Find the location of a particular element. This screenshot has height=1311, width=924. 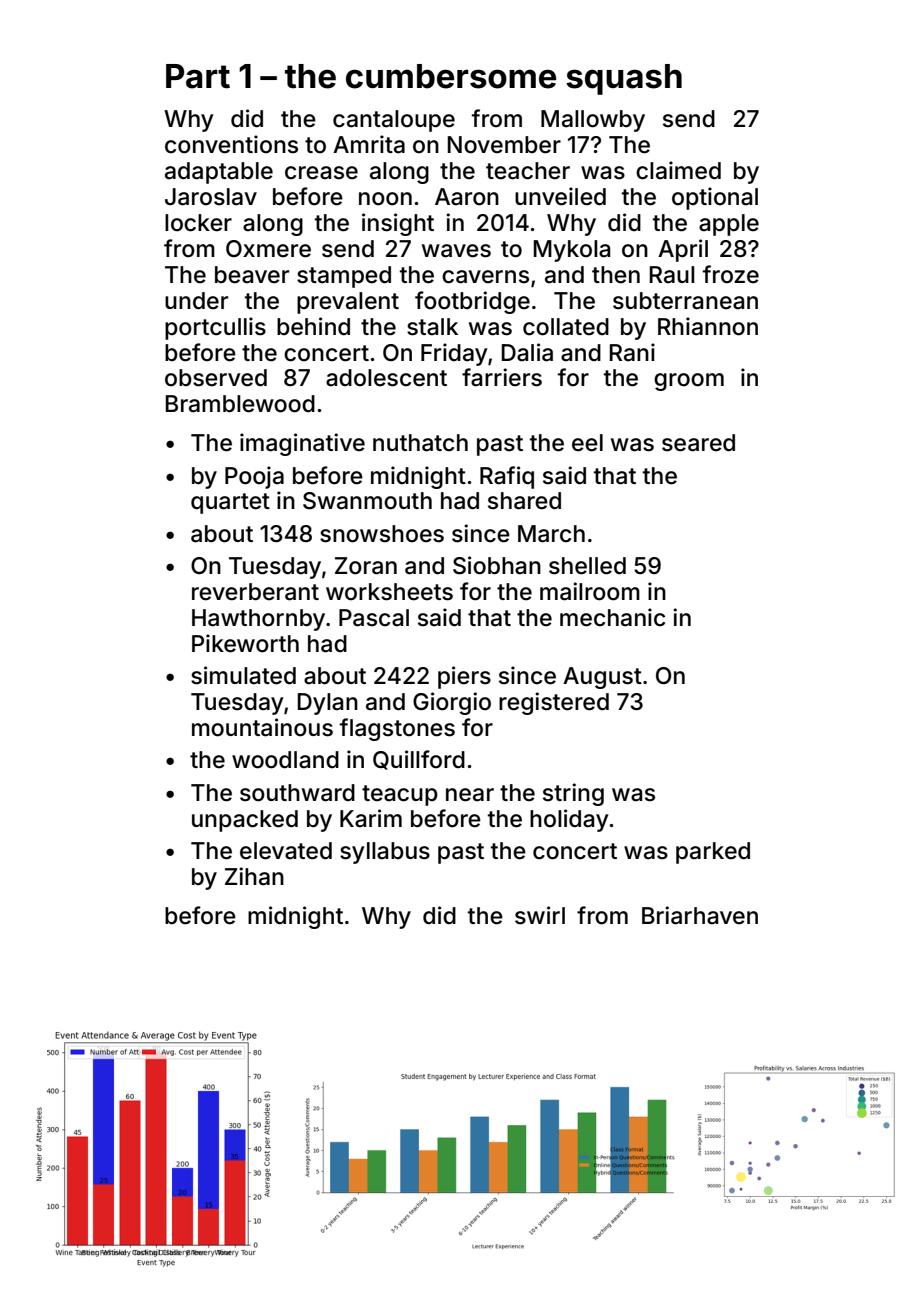

shelled is located at coordinates (587, 566).
